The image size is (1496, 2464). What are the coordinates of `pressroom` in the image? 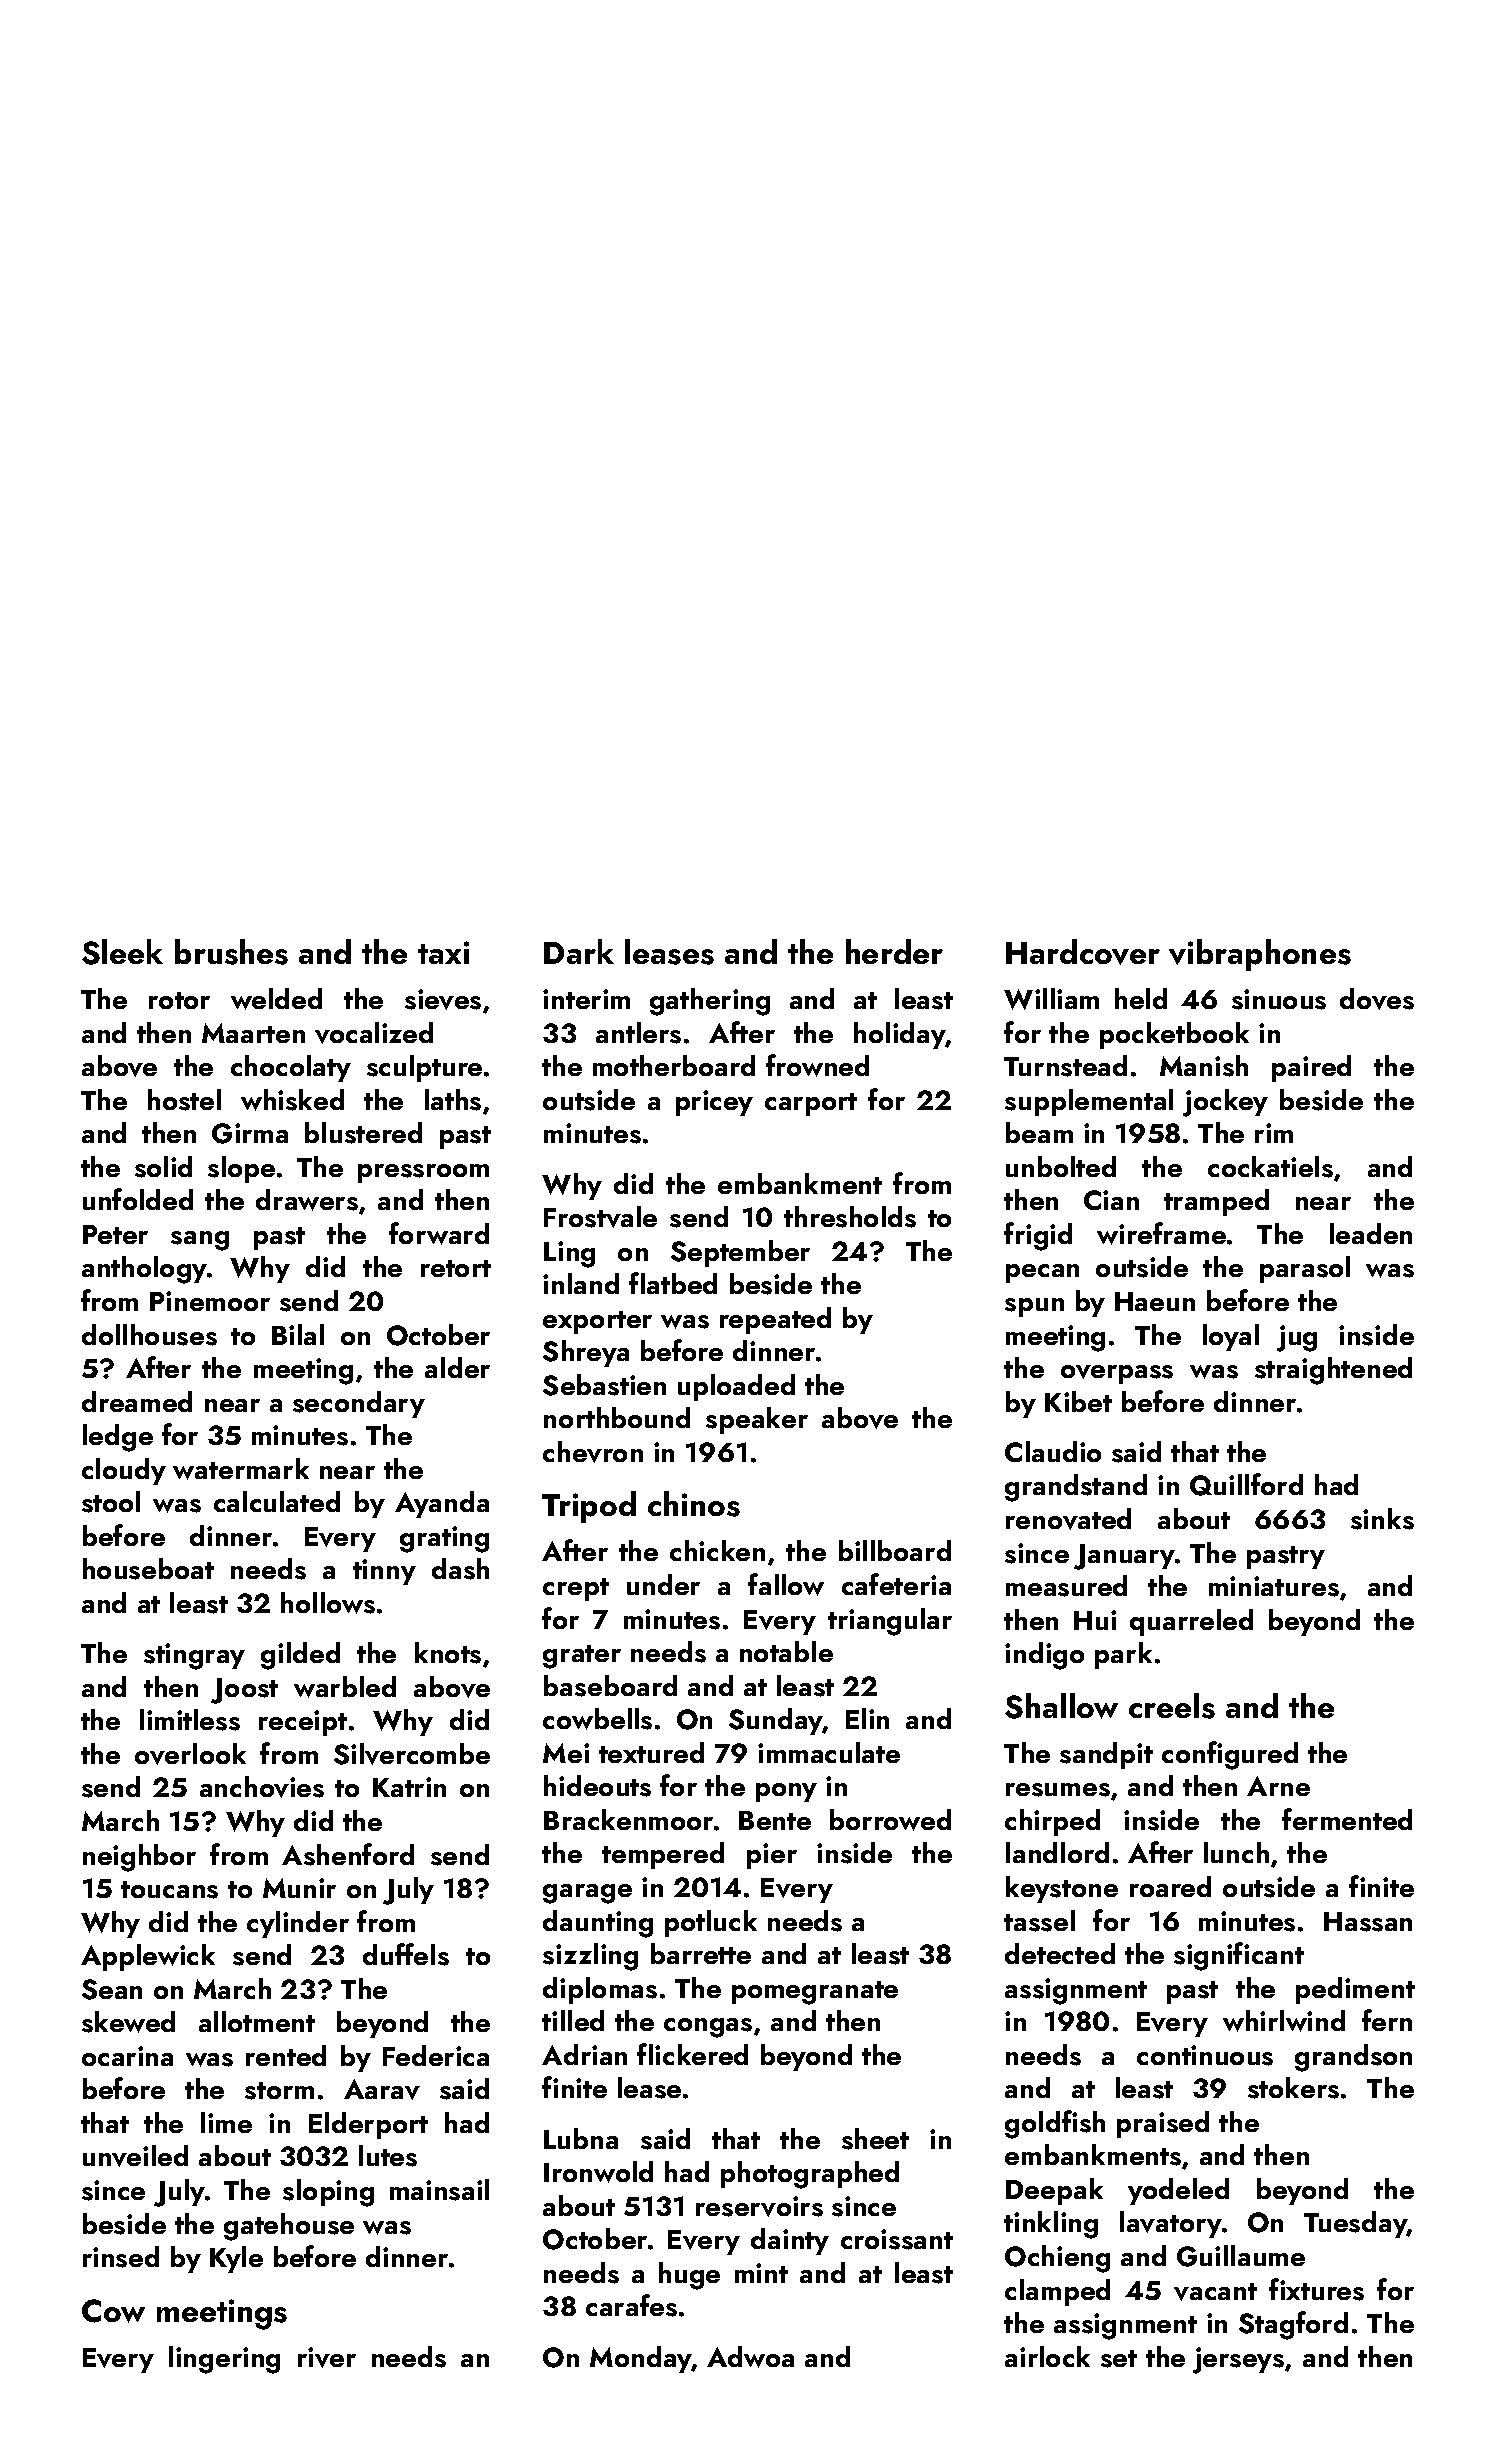 It's located at (423, 1173).
